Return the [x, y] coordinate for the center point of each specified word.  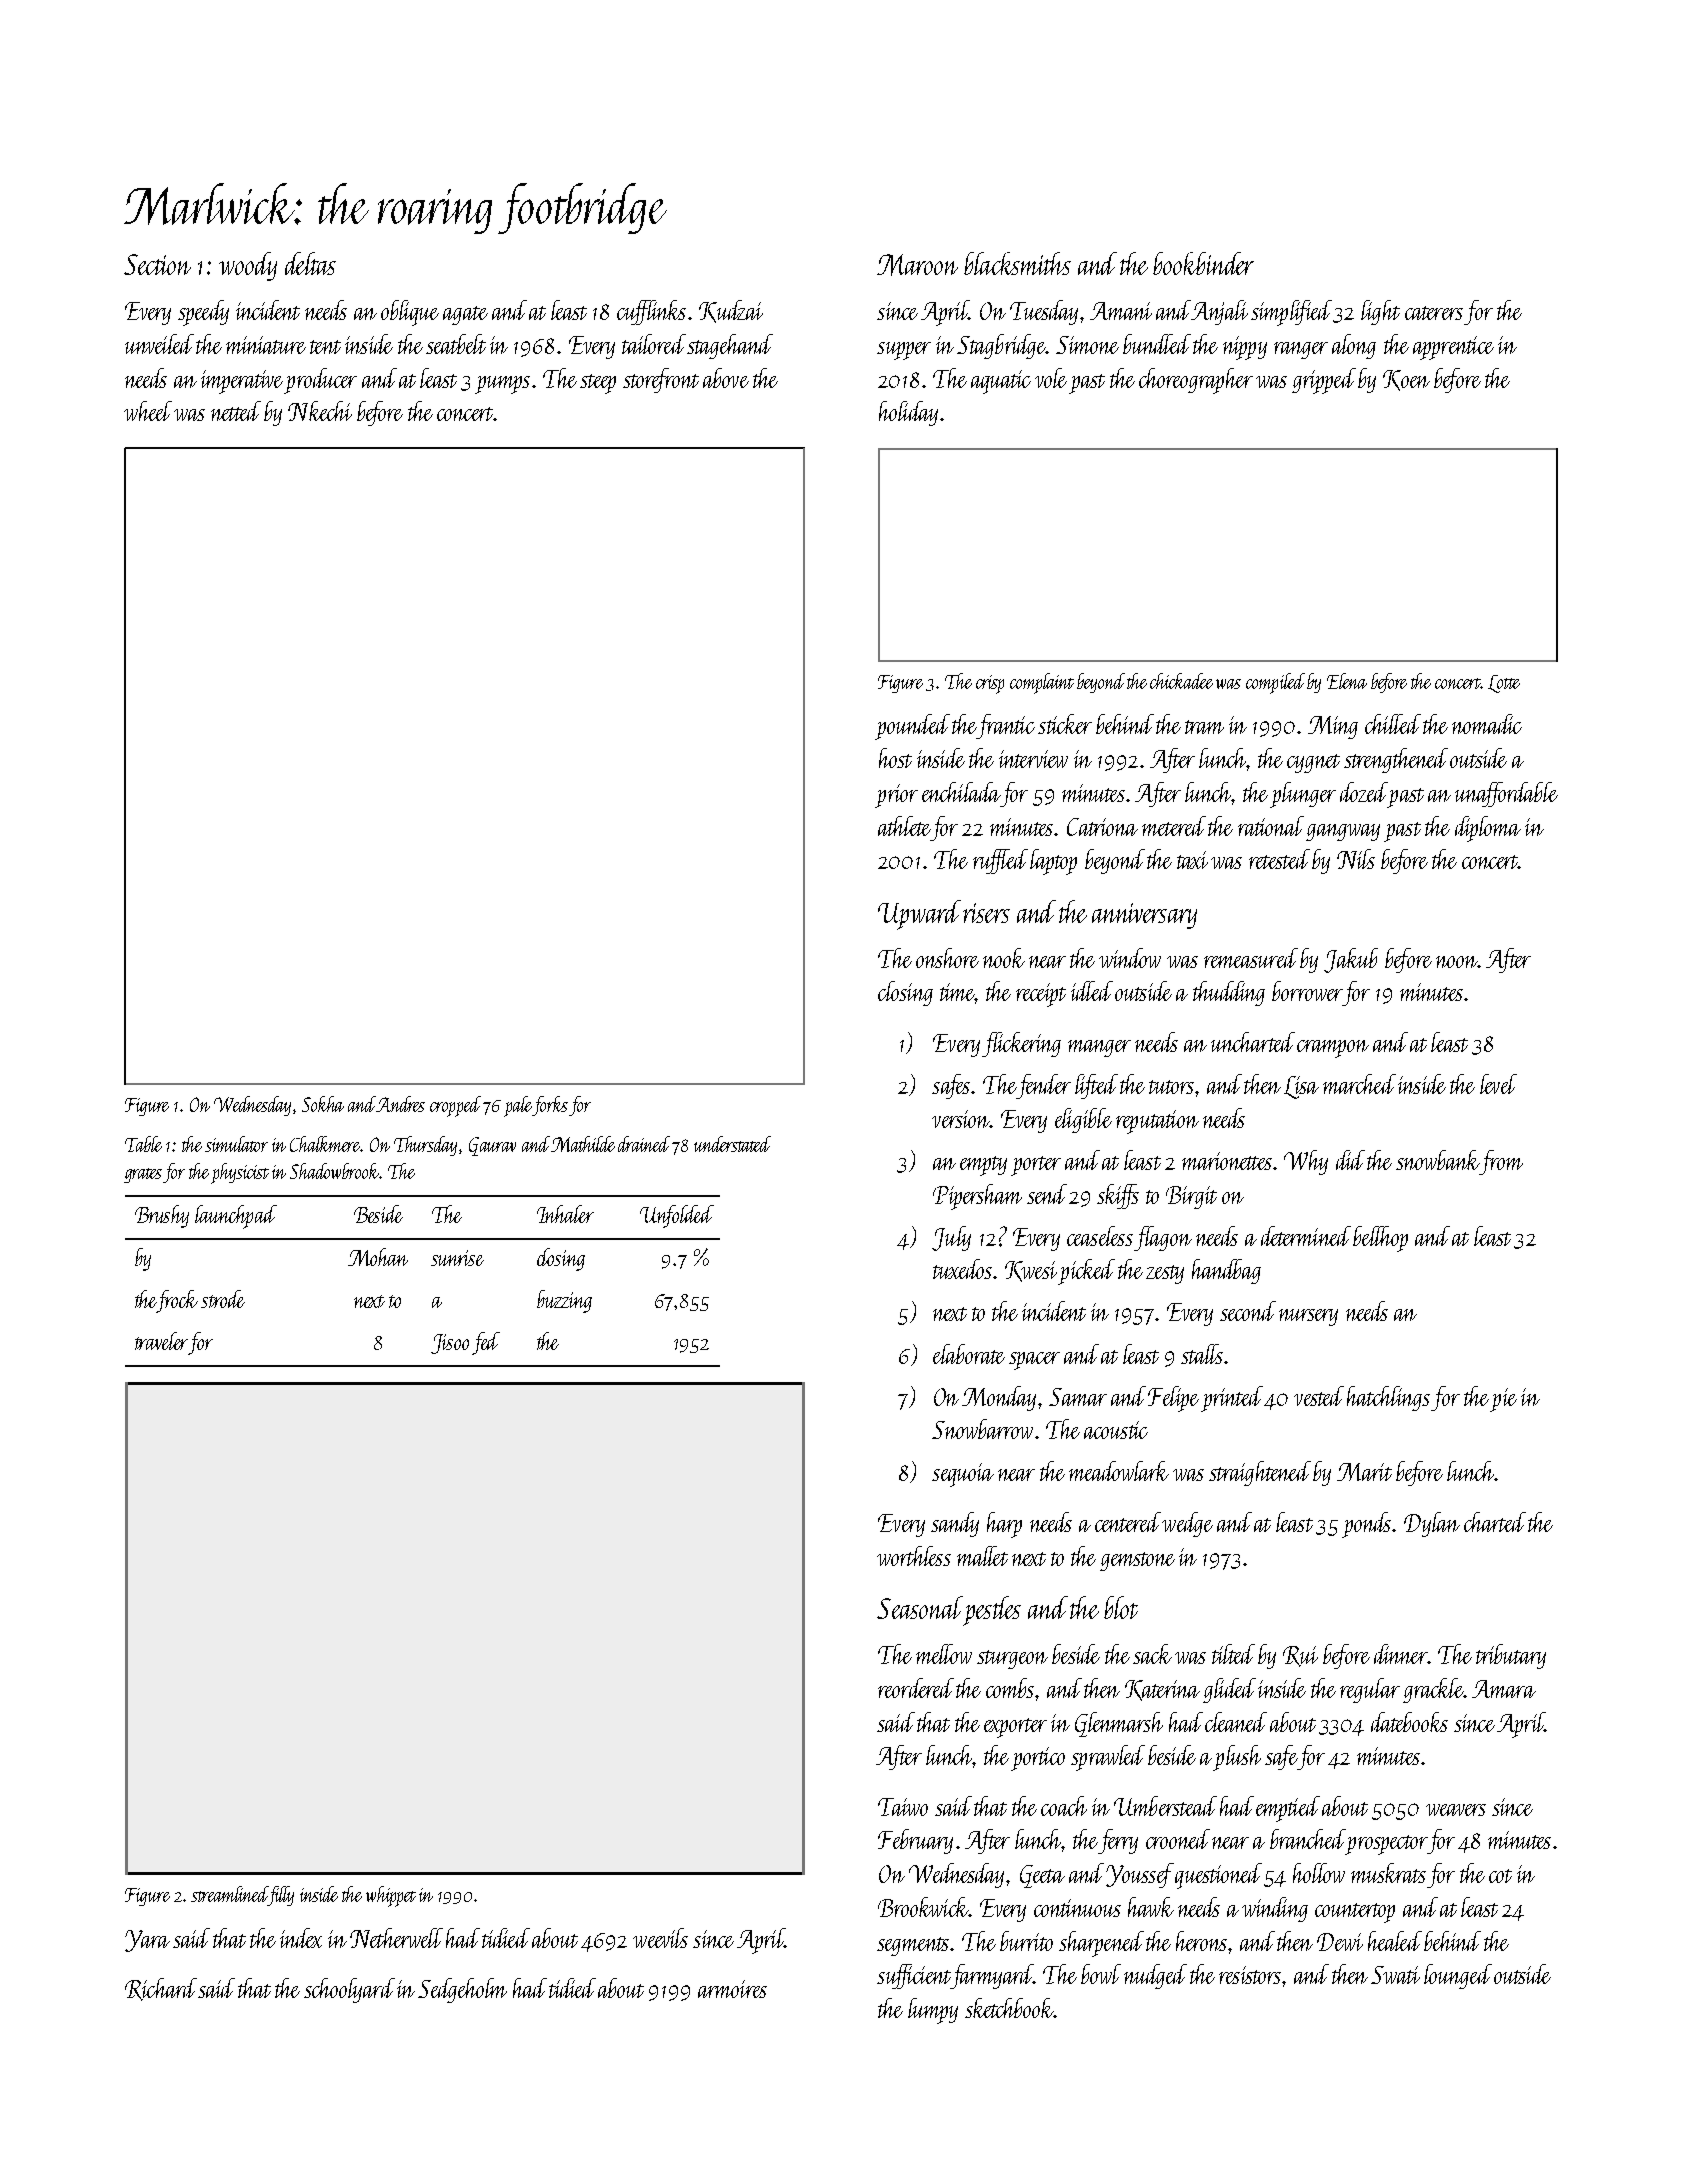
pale [518, 1106]
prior [896, 796]
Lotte [1504, 684]
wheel [148, 411]
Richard [161, 1989]
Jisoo [450, 1344]
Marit [1364, 1472]
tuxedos [962, 1269]
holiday [908, 413]
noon [1456, 962]
